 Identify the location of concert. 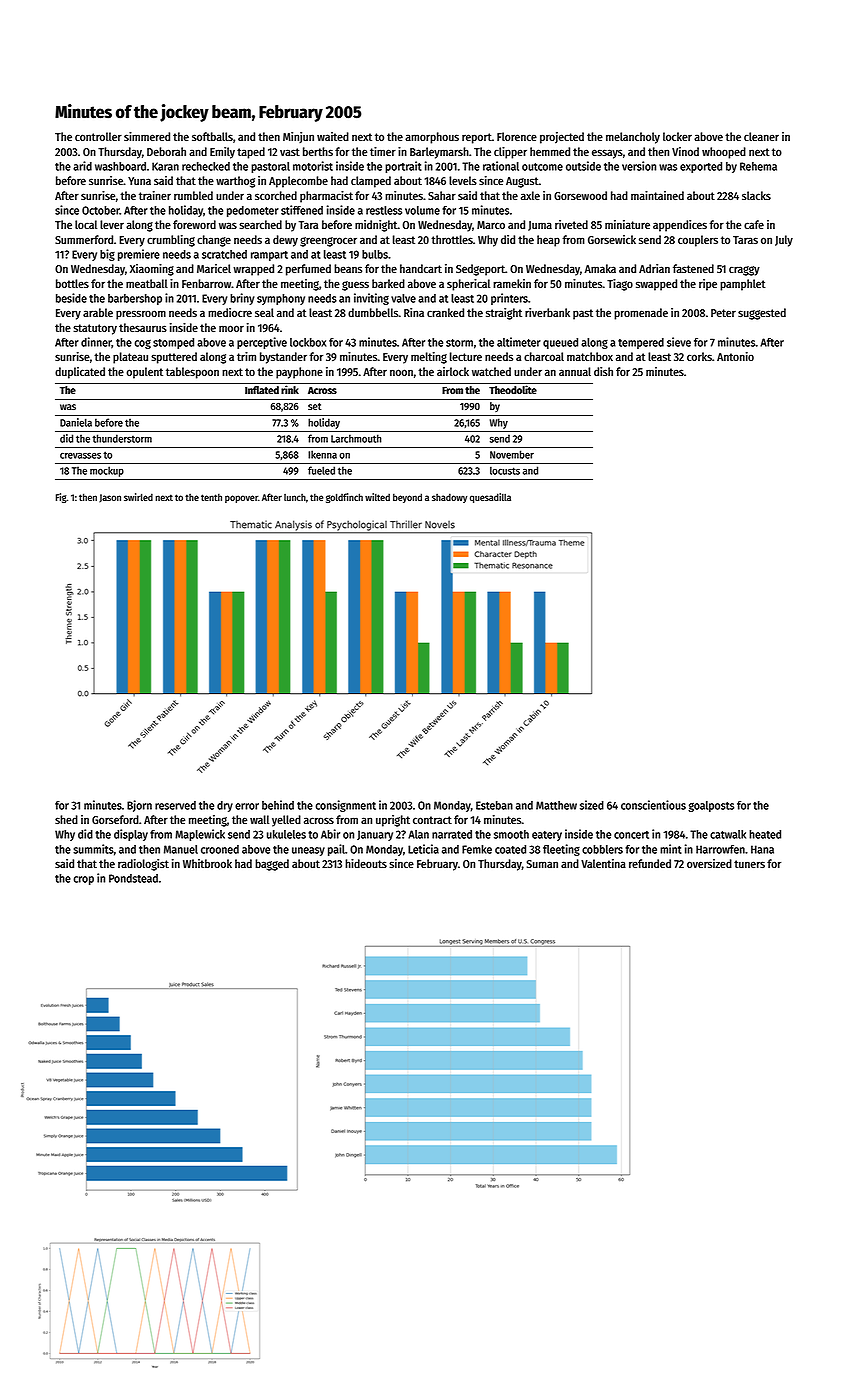
(631, 835).
